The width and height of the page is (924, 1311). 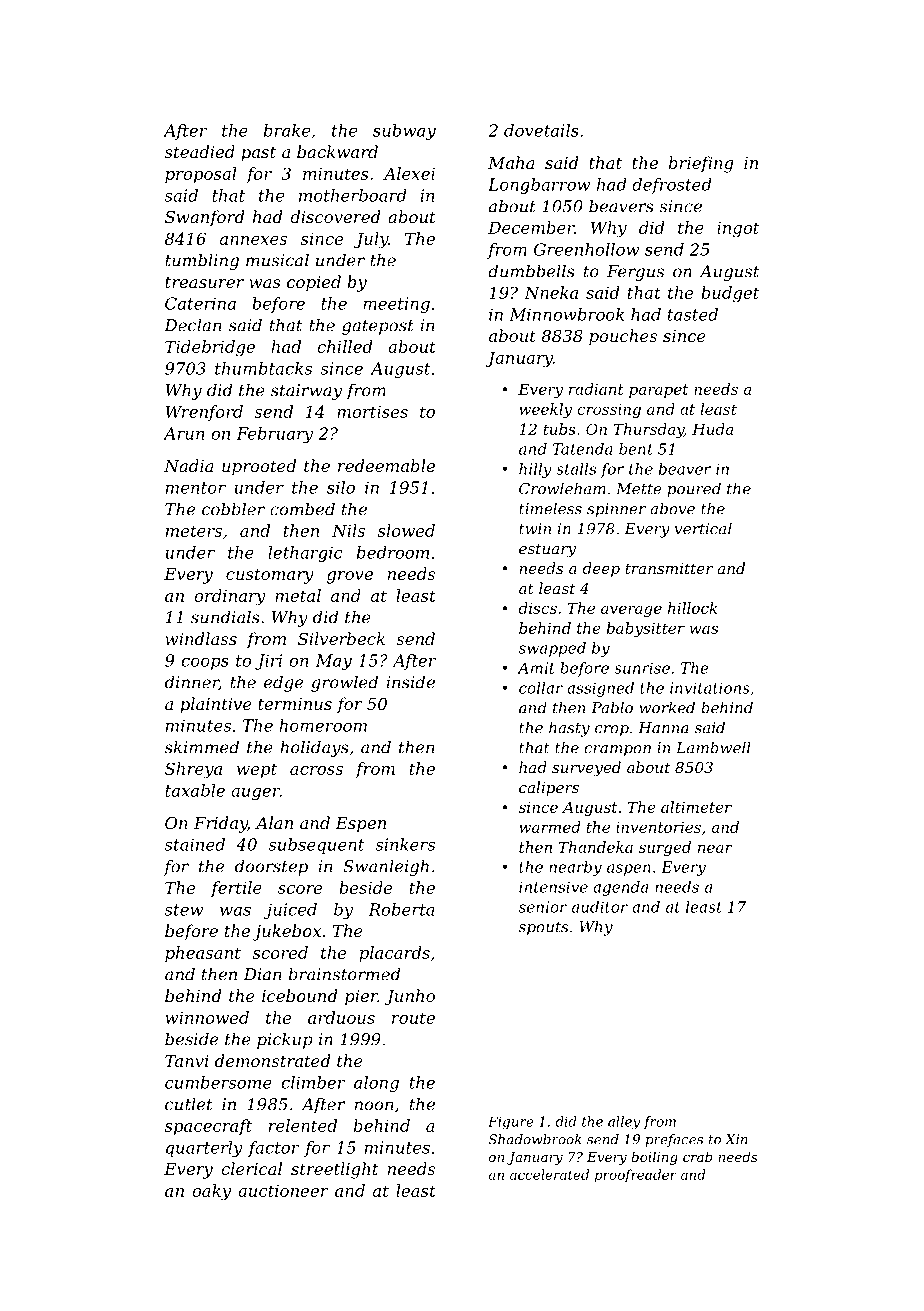 I want to click on stew, so click(x=184, y=910).
